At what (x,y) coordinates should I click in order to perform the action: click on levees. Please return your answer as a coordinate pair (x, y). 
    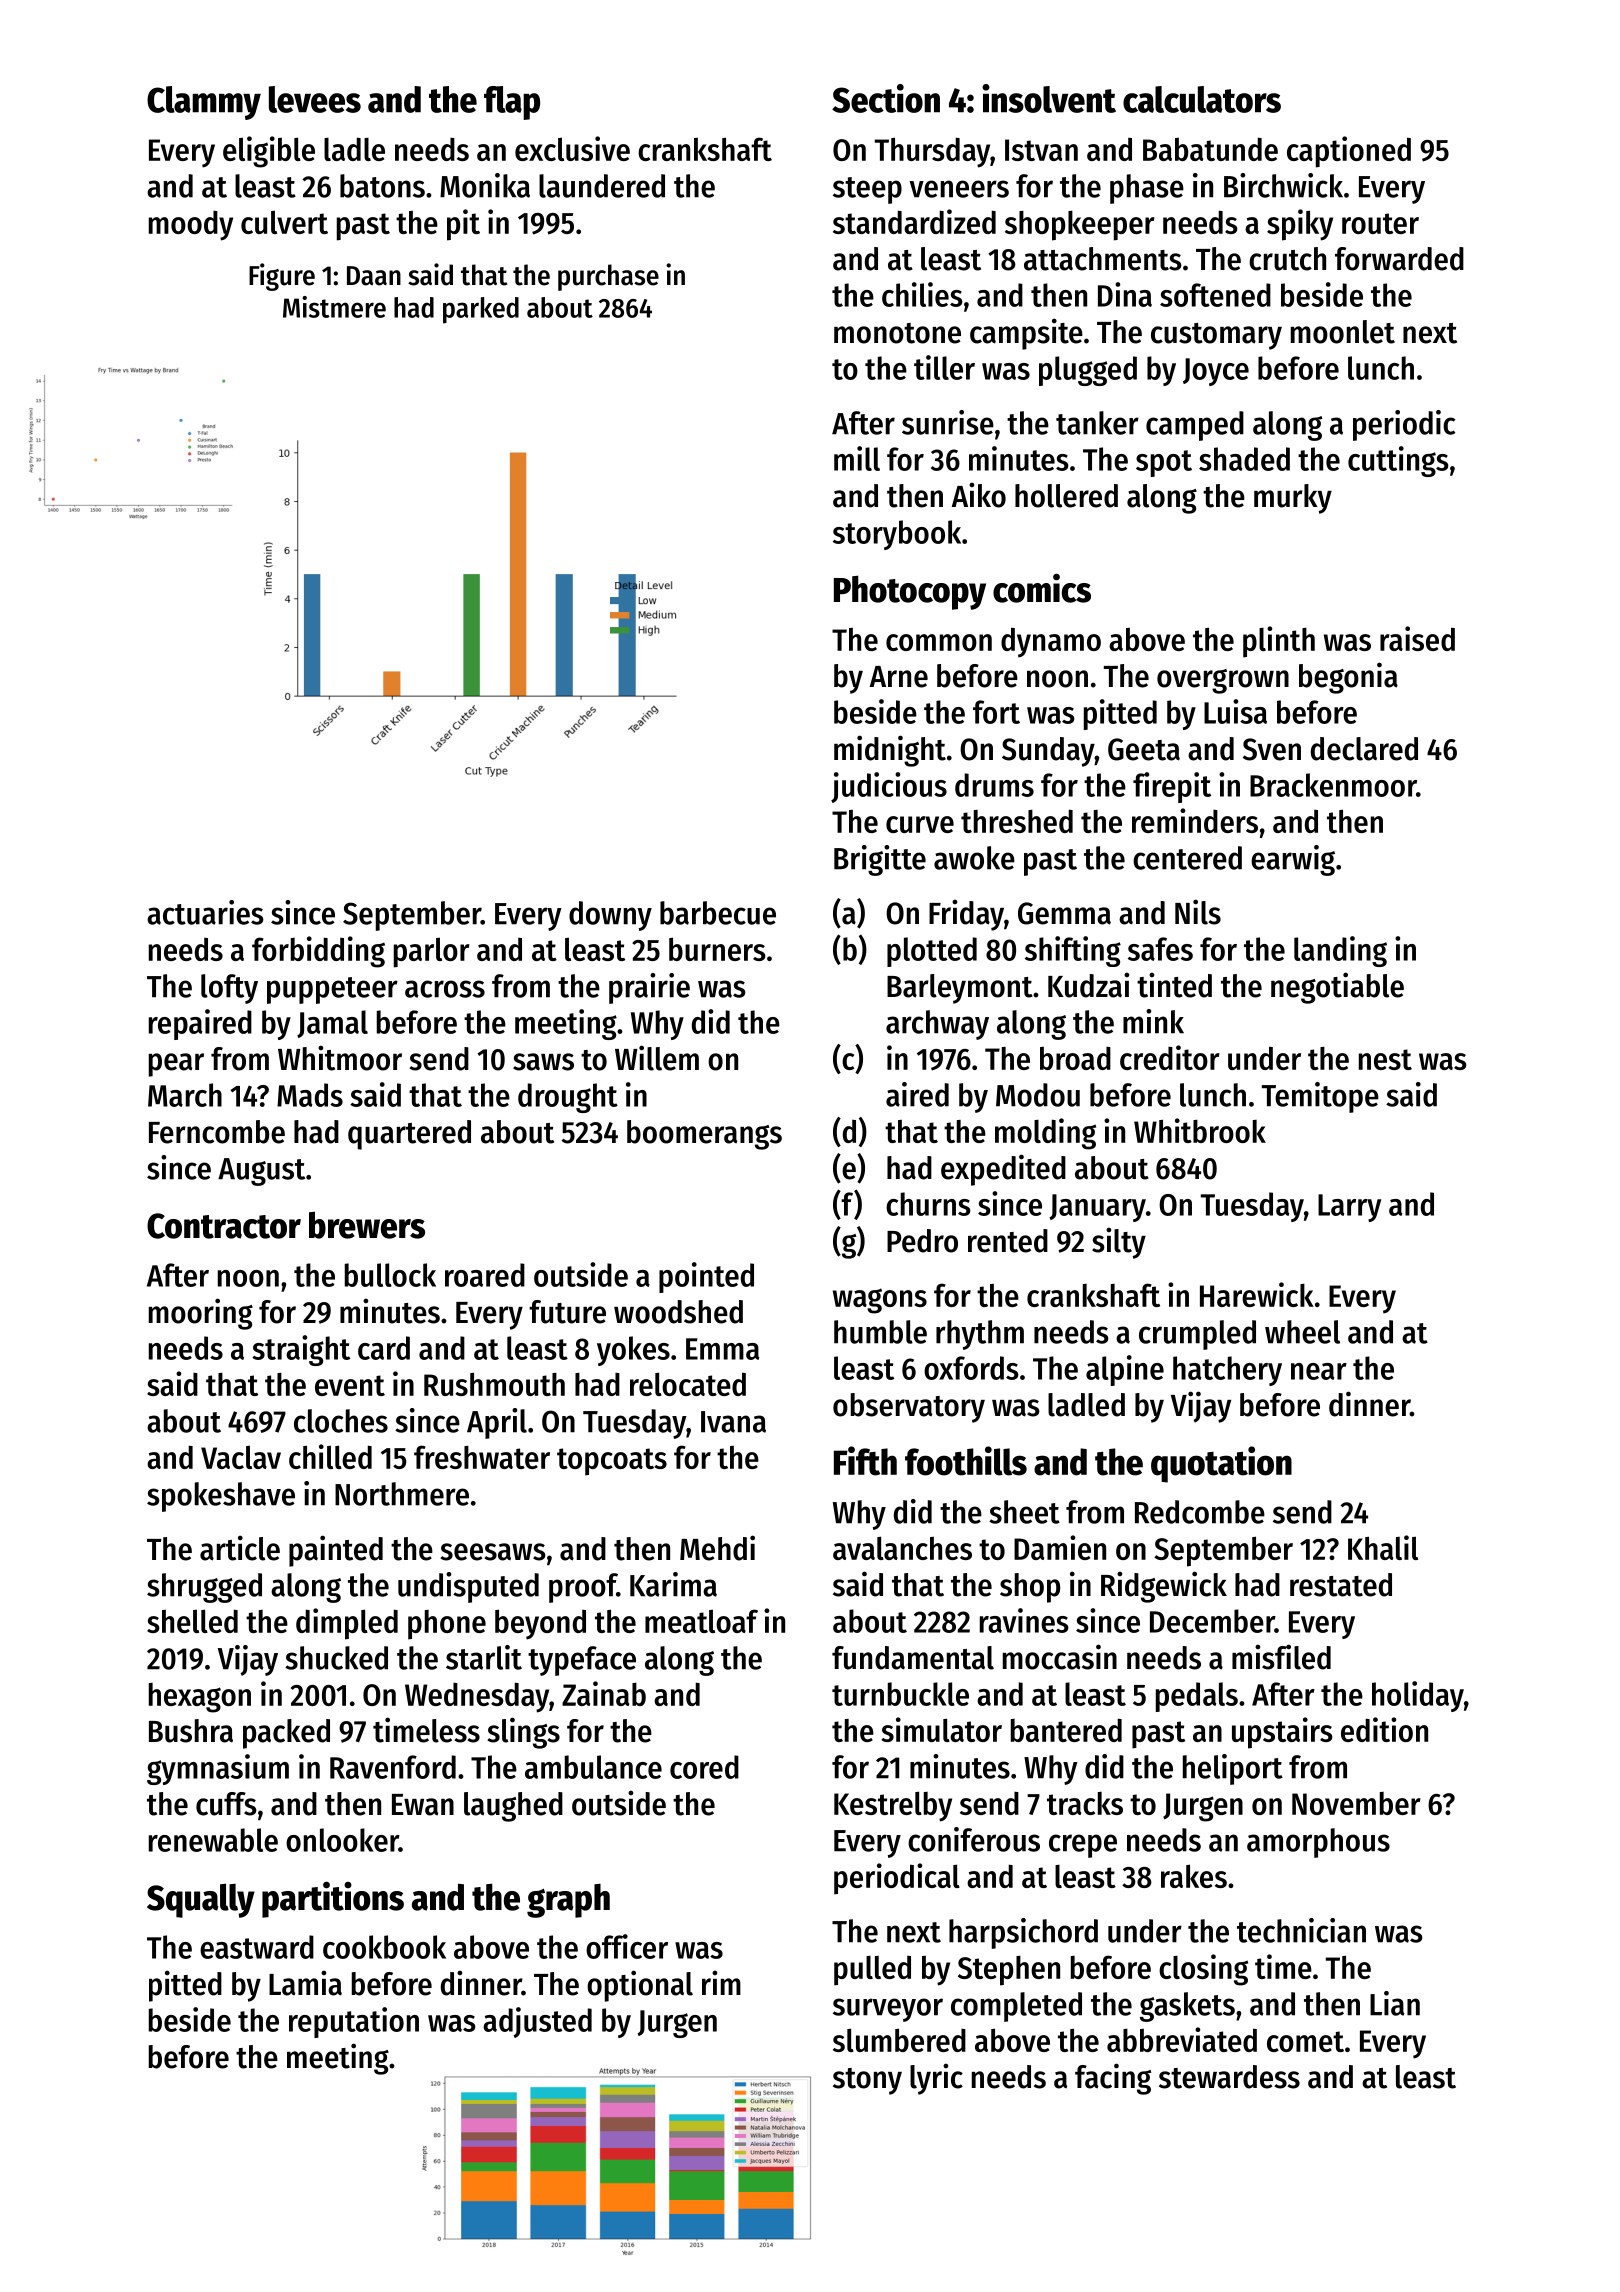
    Looking at the image, I should click on (315, 99).
